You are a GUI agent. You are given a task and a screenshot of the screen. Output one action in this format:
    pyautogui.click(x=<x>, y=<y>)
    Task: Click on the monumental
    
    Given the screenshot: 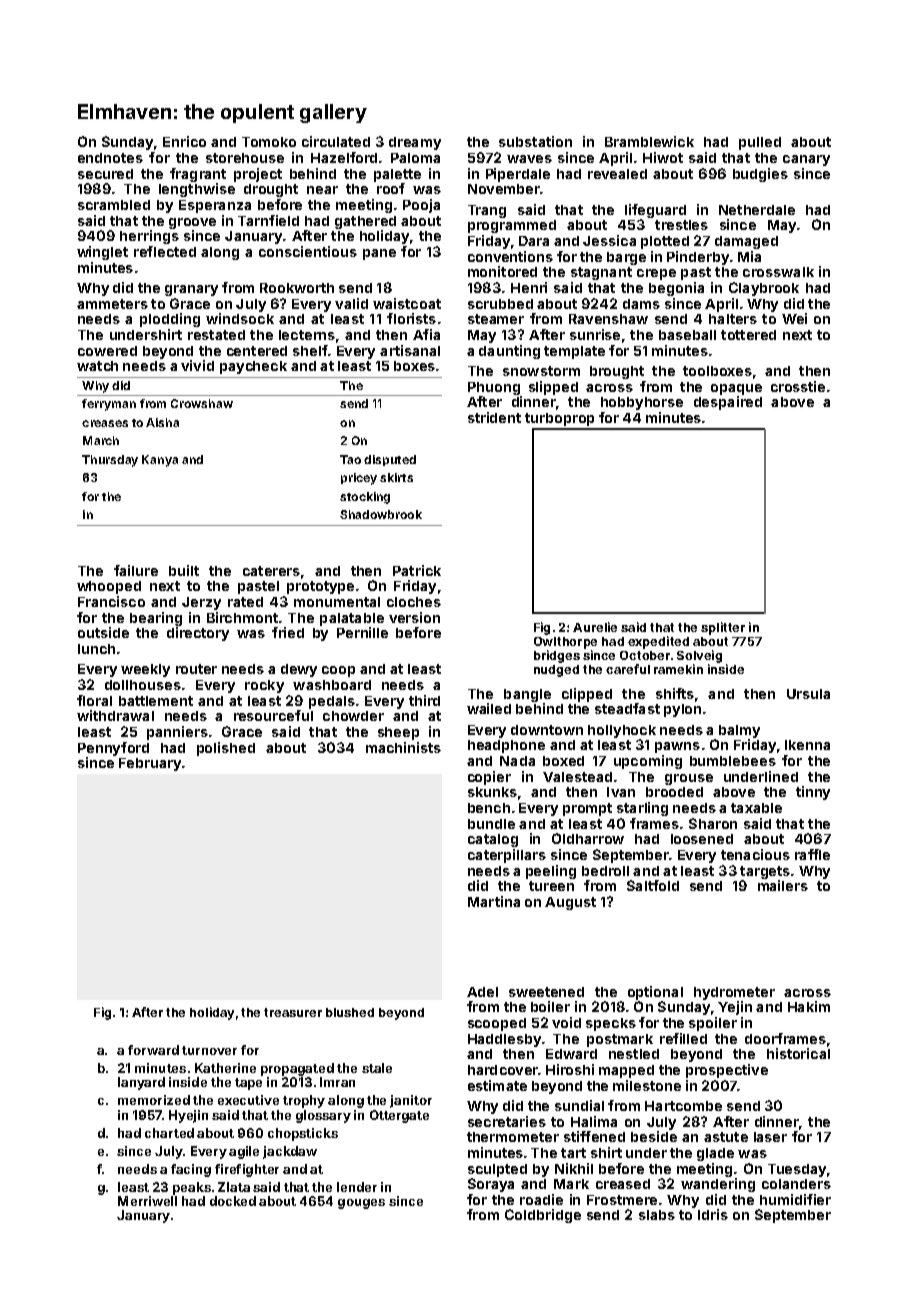 What is the action you would take?
    pyautogui.click(x=337, y=602)
